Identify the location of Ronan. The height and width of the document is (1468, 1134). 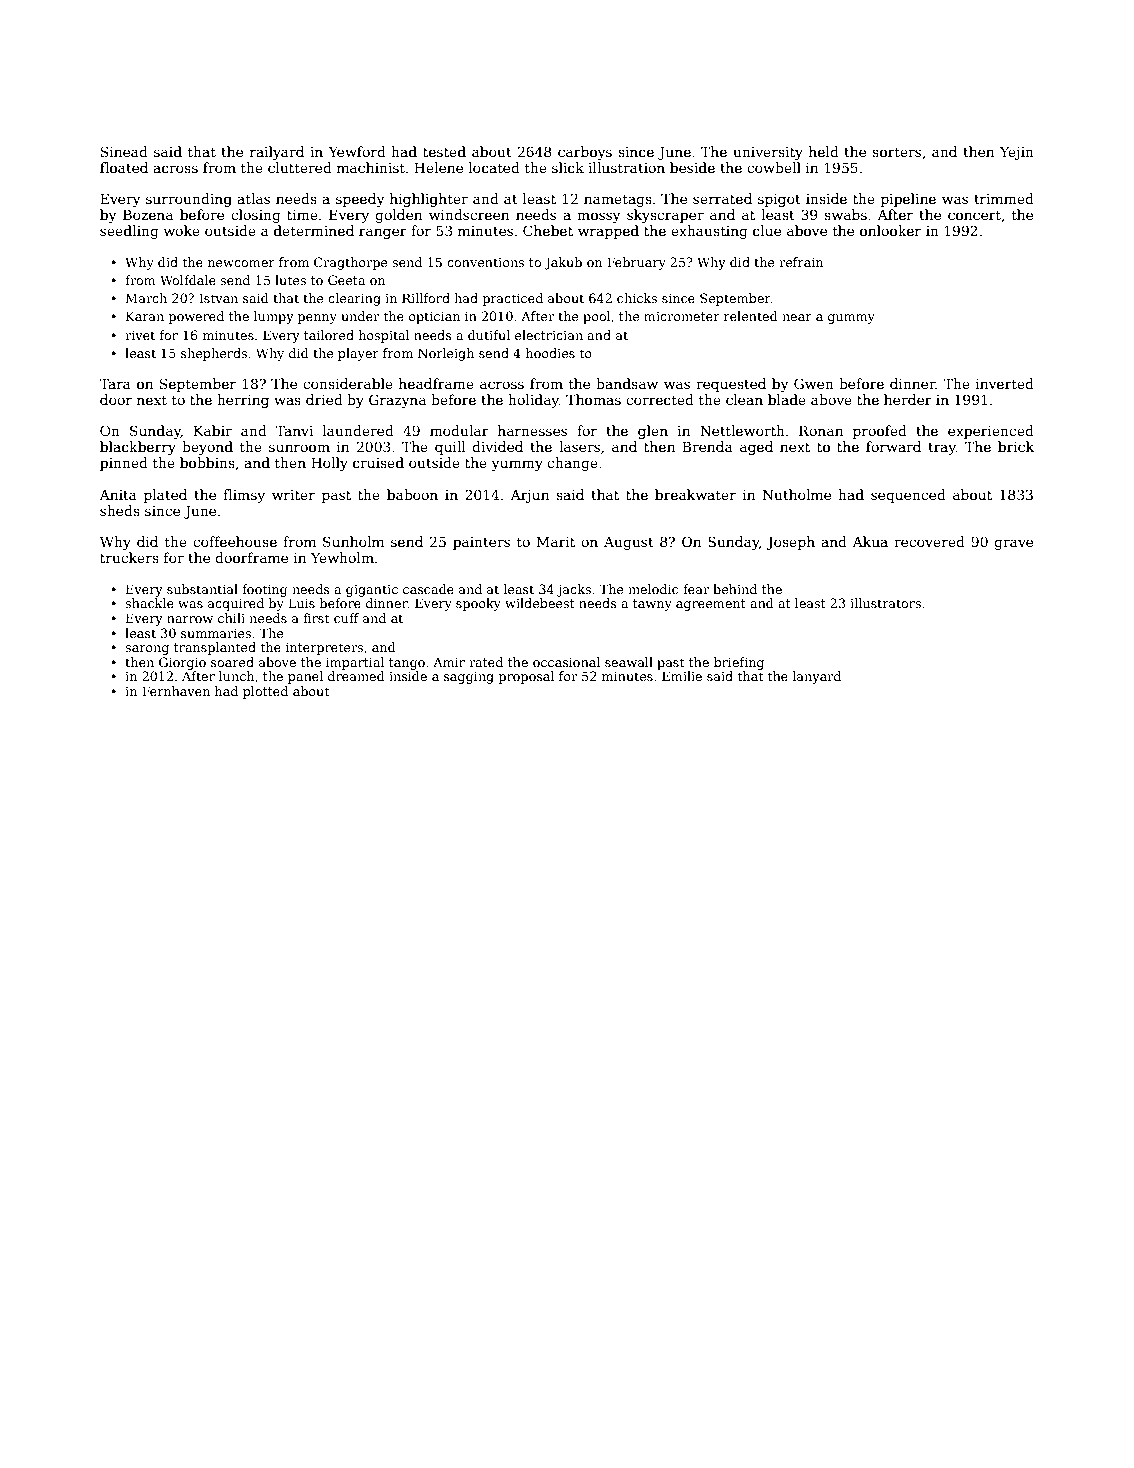
(821, 431).
